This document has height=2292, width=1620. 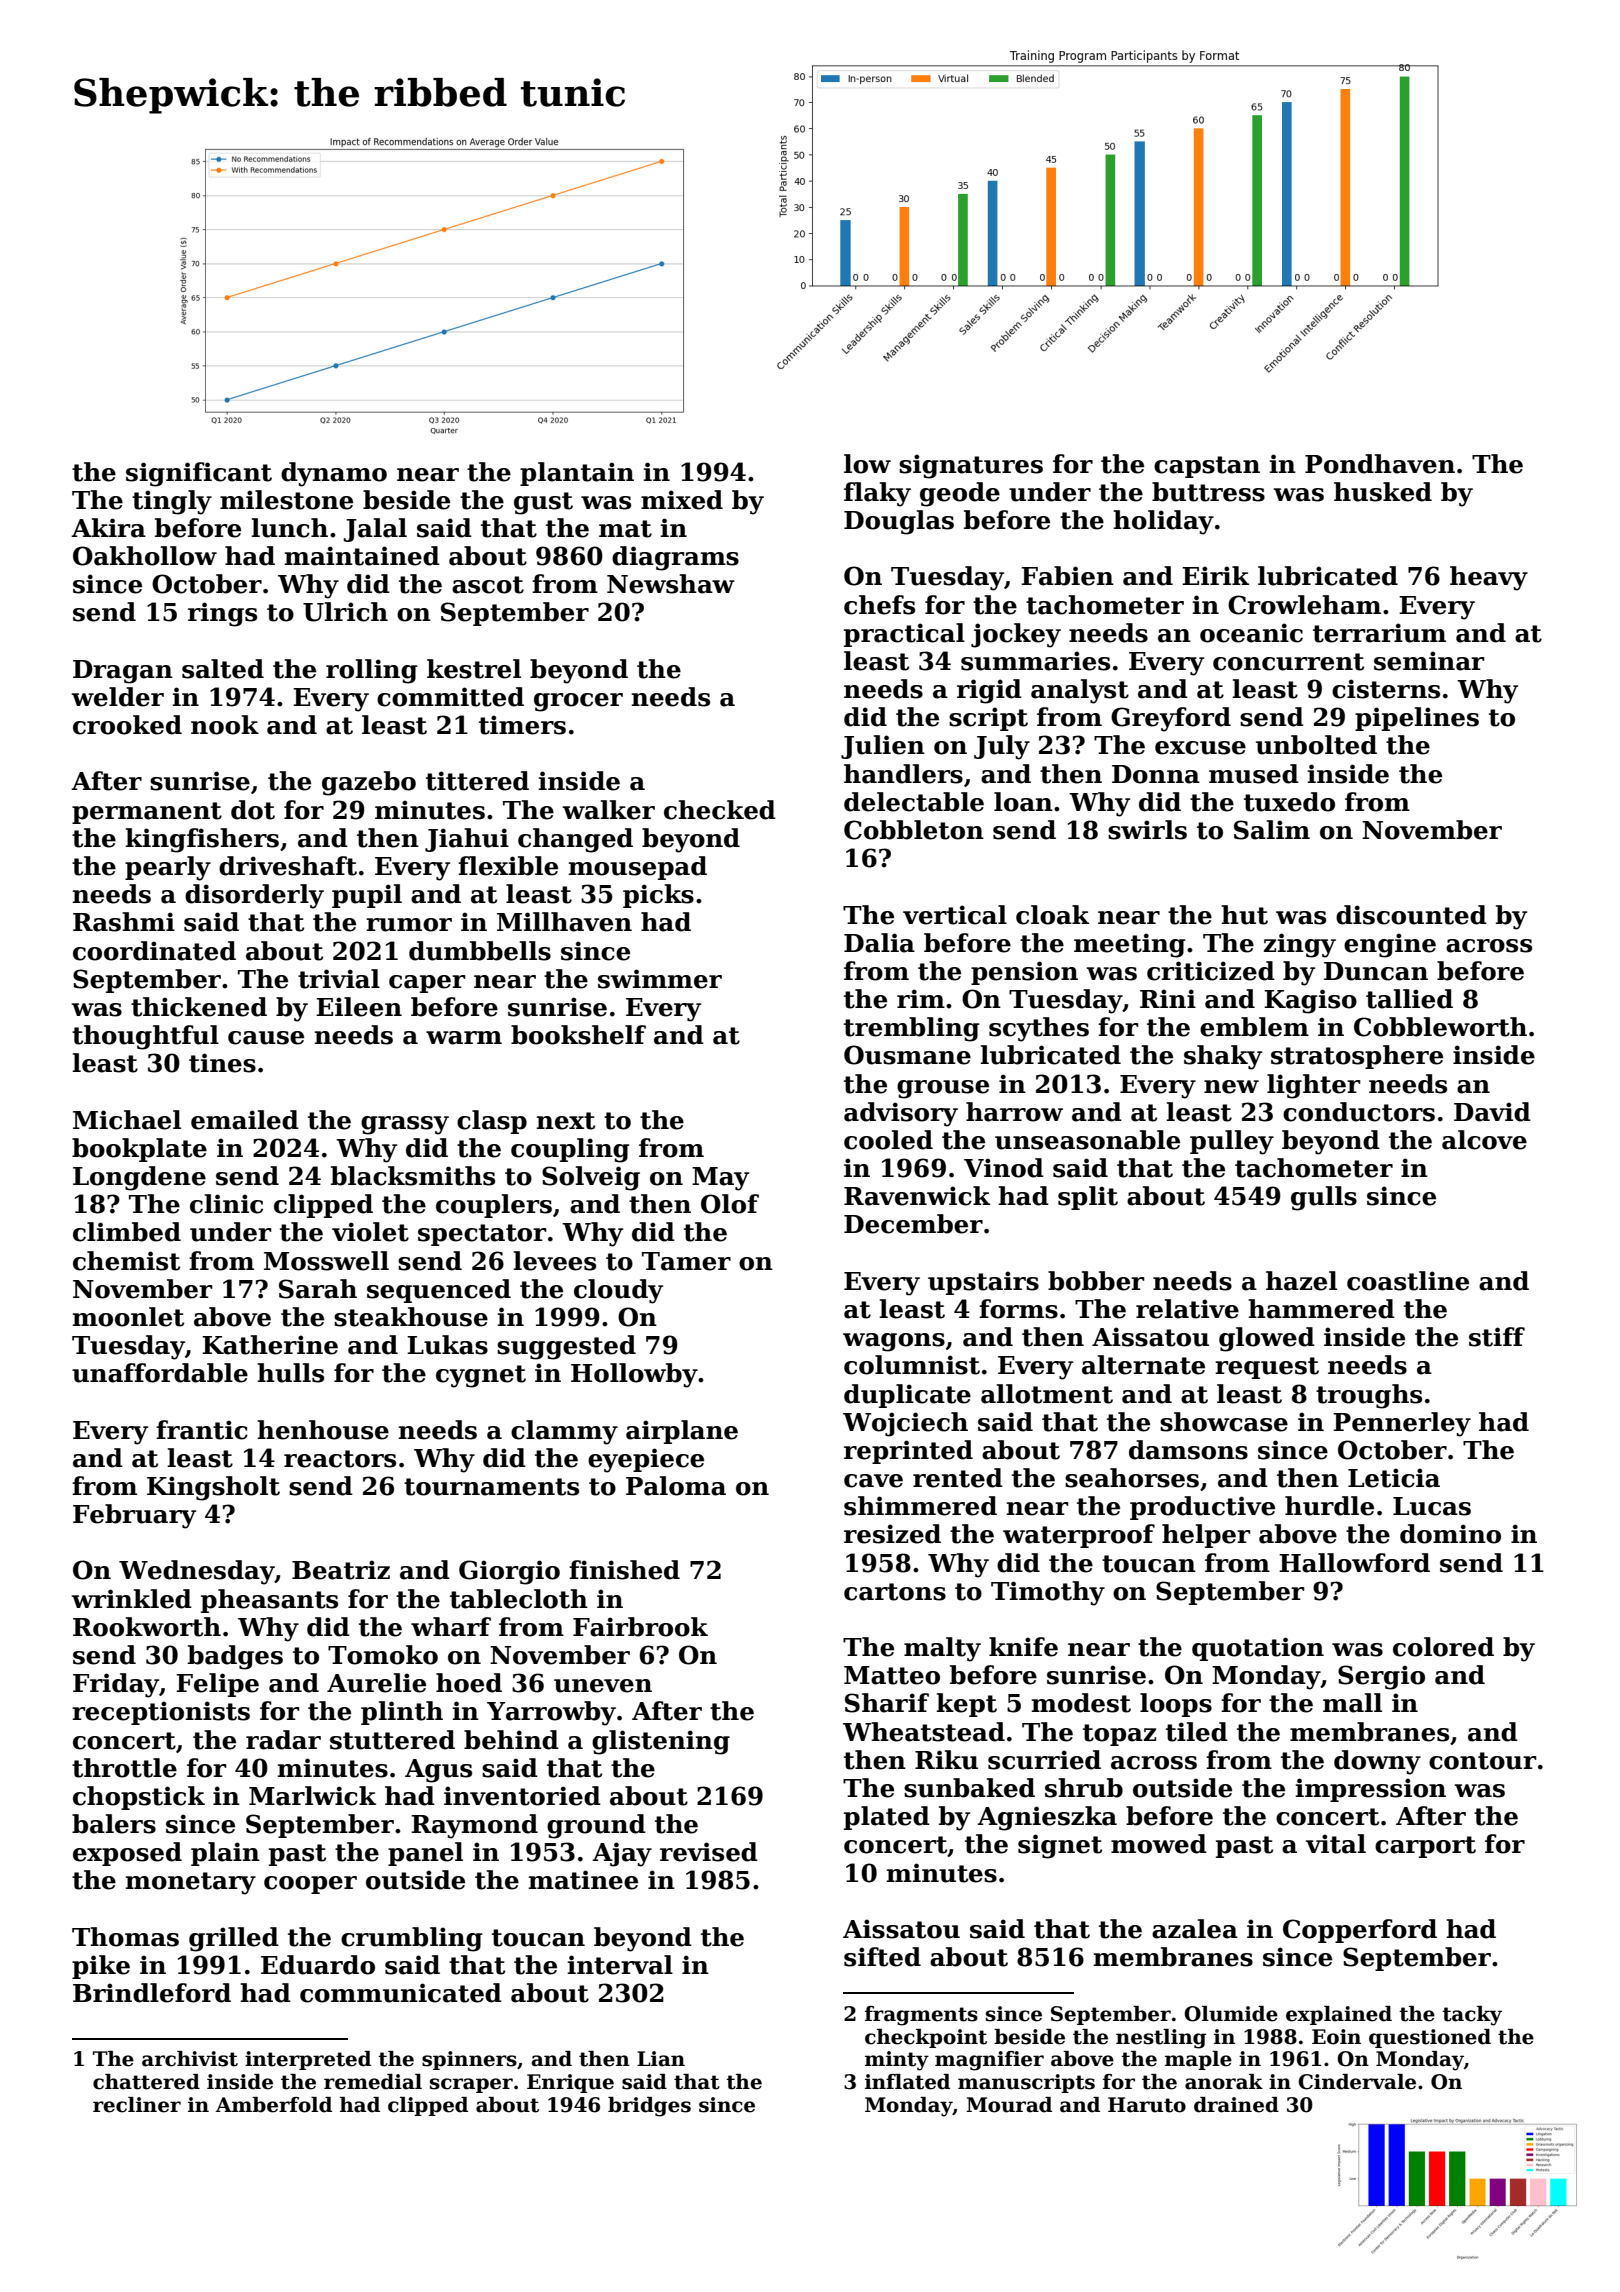 I want to click on eyepiece, so click(x=646, y=1460).
